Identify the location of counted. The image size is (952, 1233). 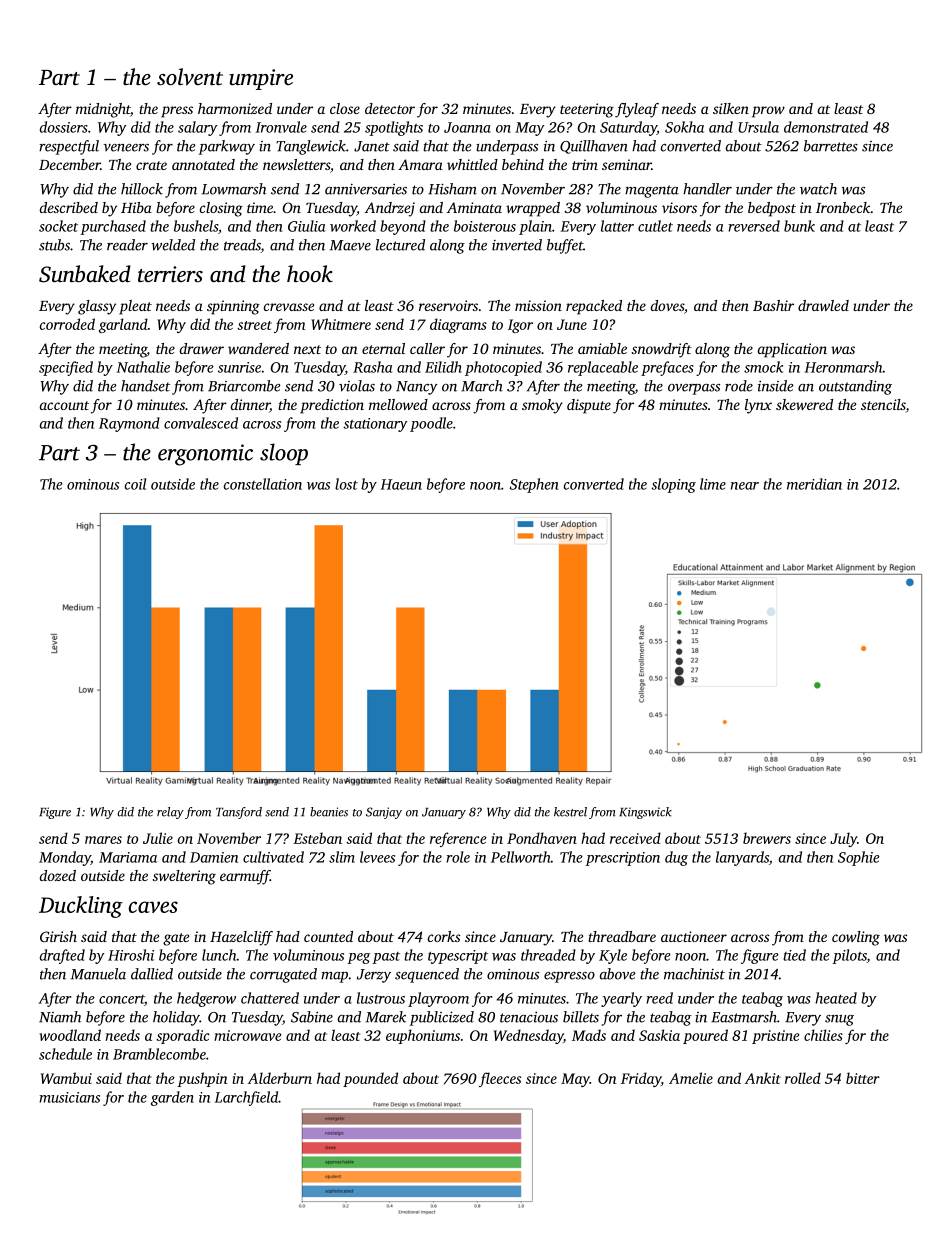
(328, 936).
